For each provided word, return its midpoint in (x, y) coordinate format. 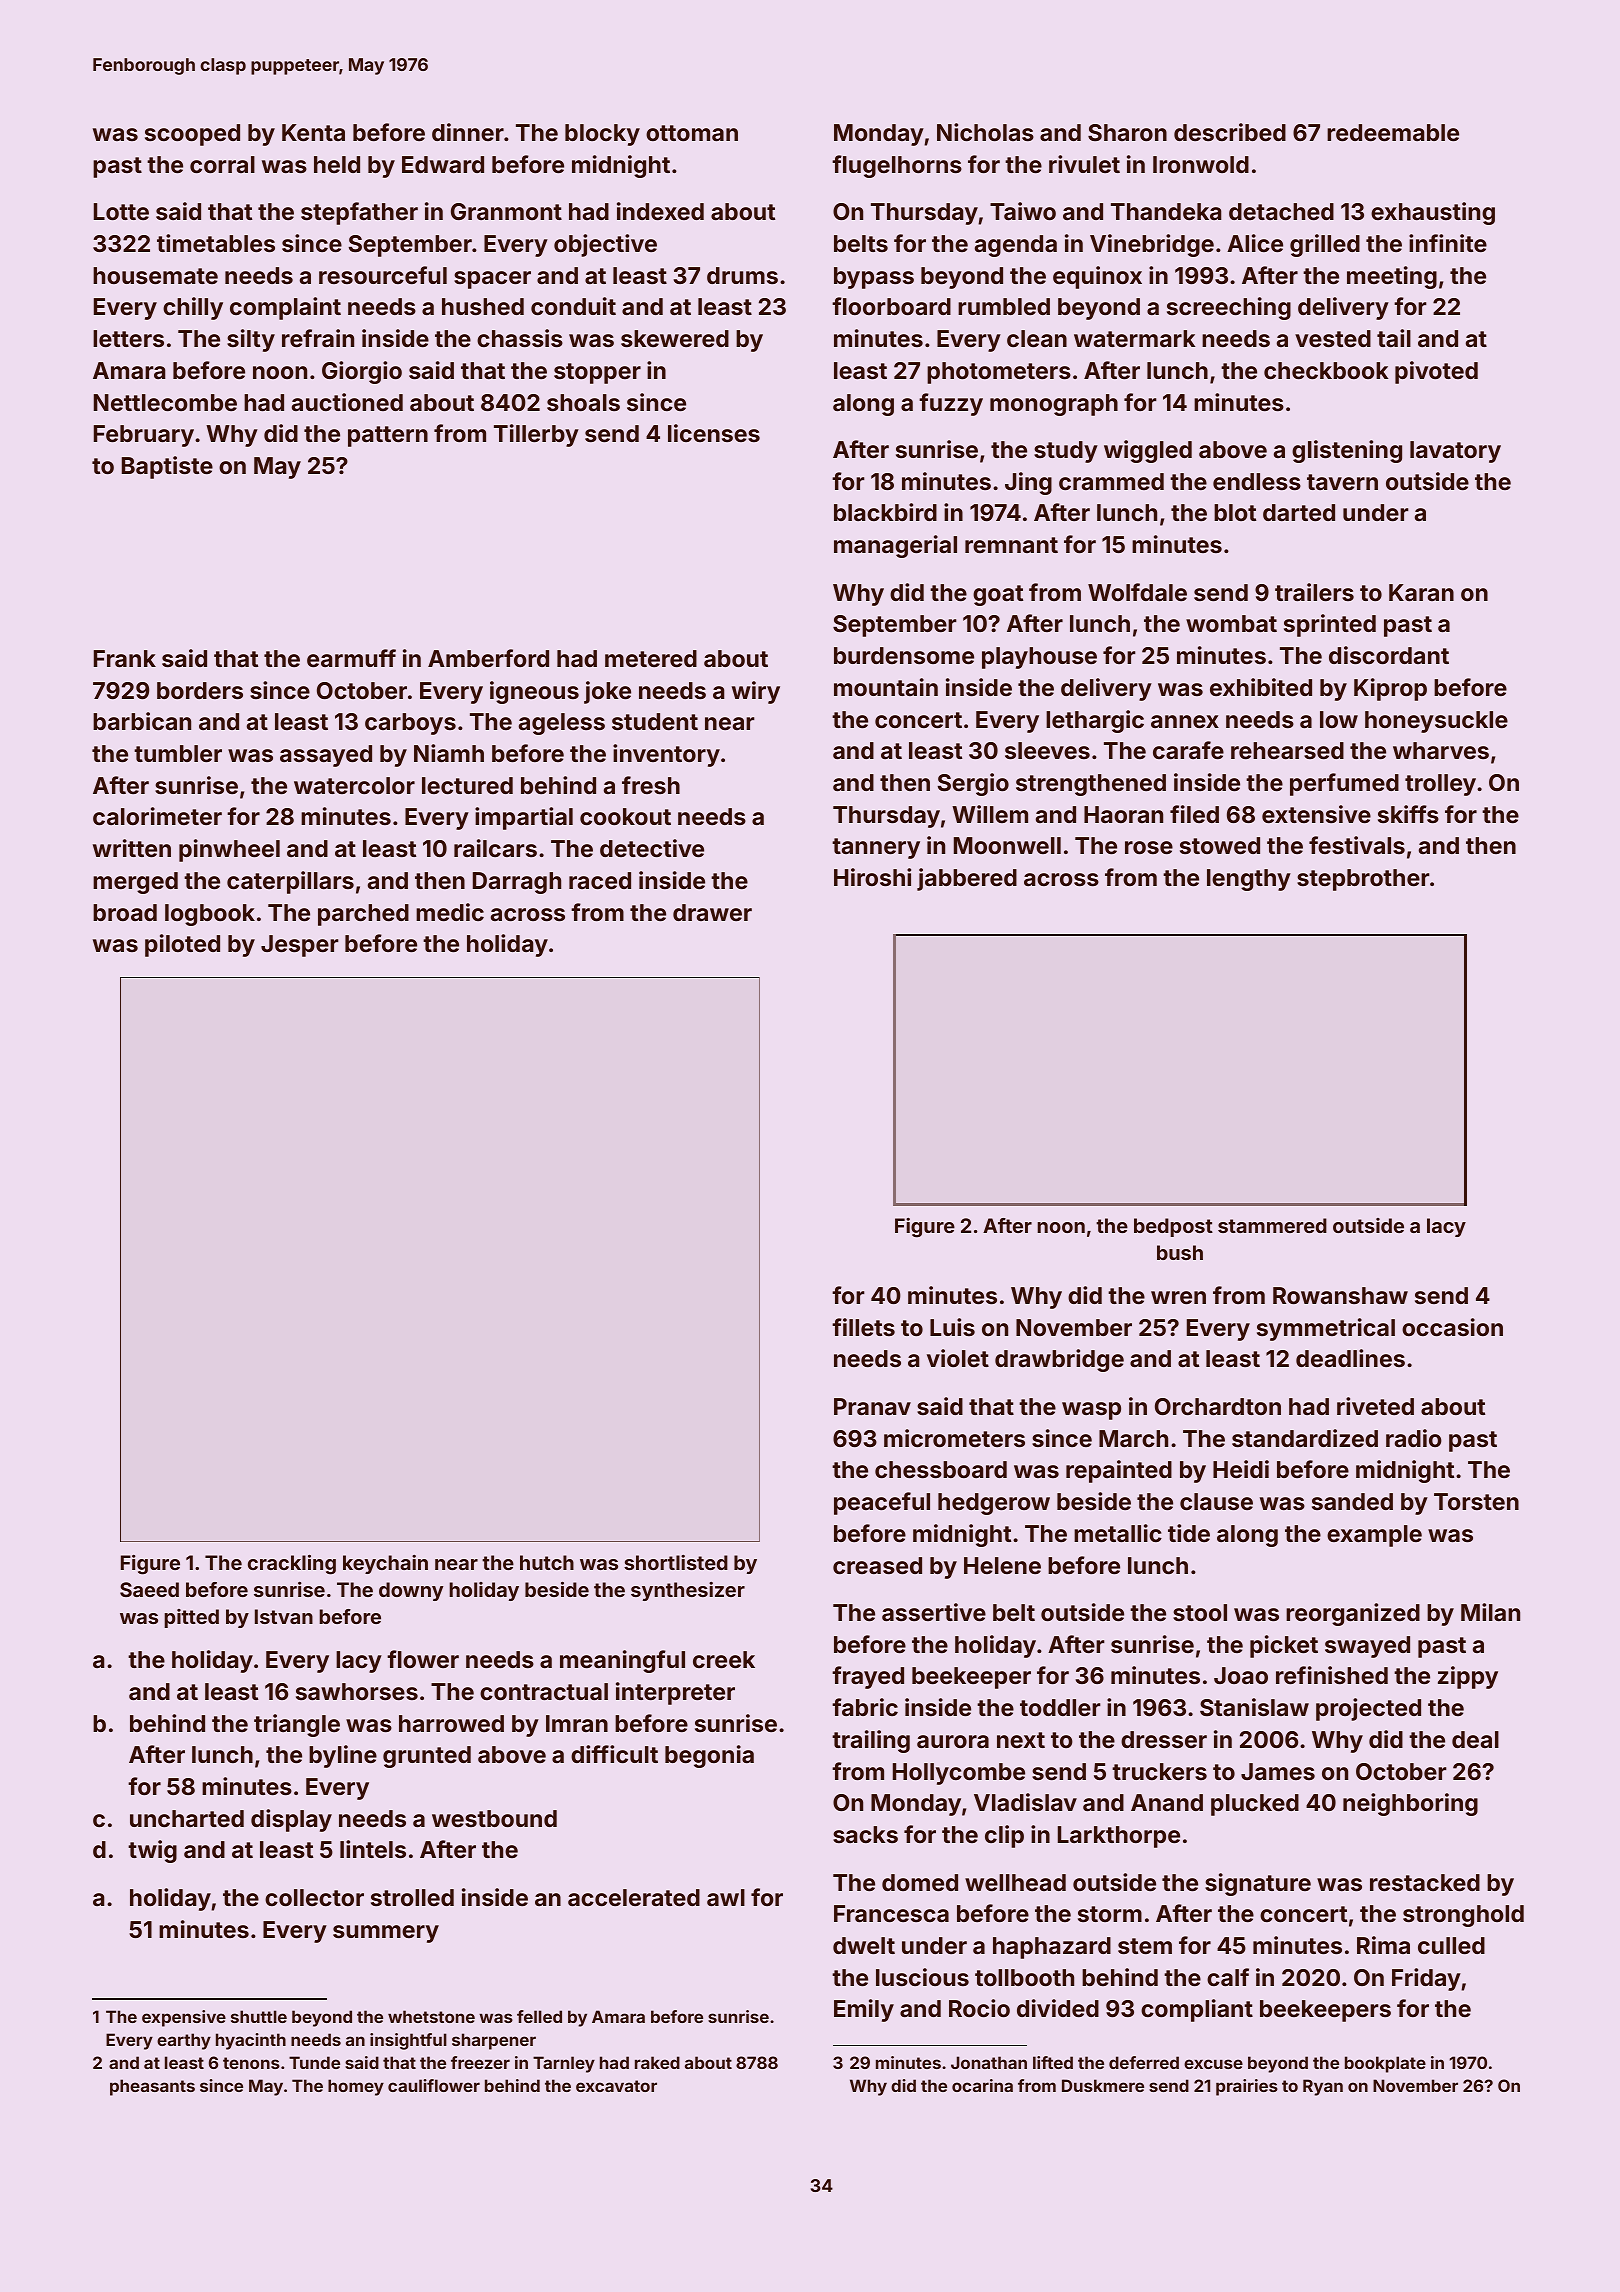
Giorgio (362, 372)
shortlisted (676, 1562)
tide (1189, 1533)
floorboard (891, 306)
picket (1284, 1646)
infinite (1448, 243)
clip (1004, 1836)
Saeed (149, 1589)
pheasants (152, 2087)
